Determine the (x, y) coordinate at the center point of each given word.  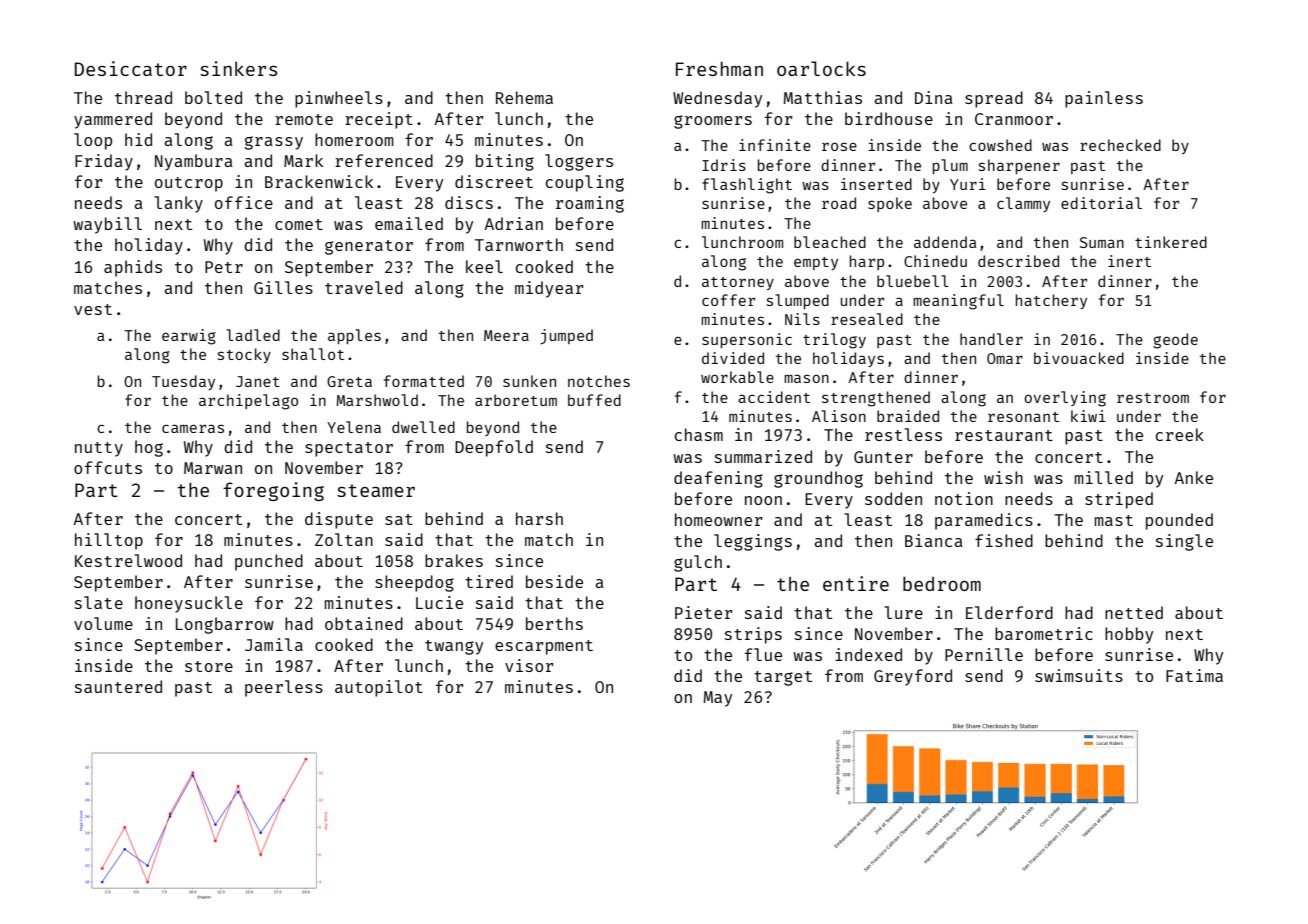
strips (753, 635)
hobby (1129, 635)
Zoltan (344, 539)
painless (1104, 99)
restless (903, 434)
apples (354, 336)
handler (991, 339)
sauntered (118, 686)
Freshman (719, 69)
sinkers (239, 68)
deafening (718, 479)
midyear (549, 289)
